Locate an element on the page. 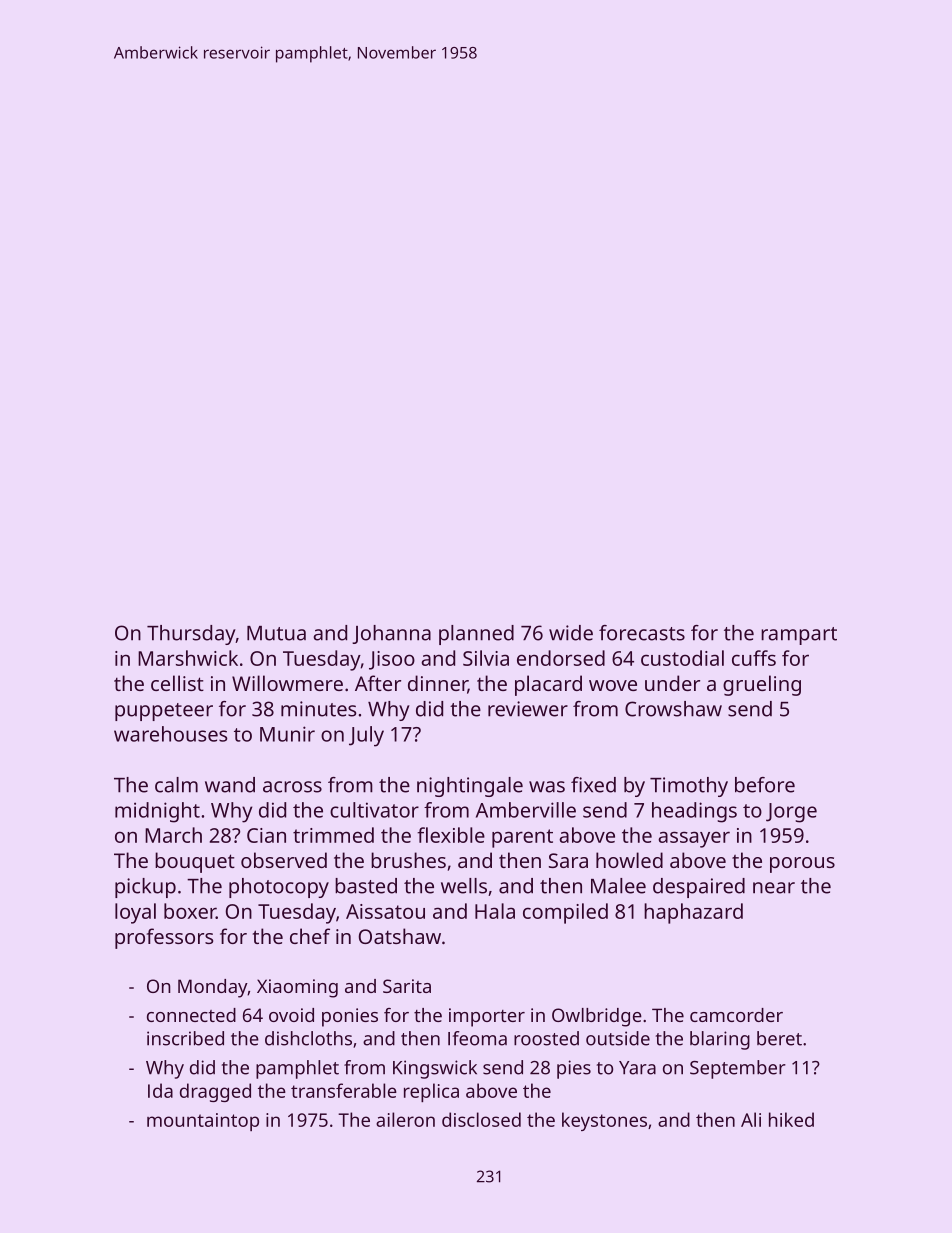 The image size is (952, 1233). Owlbridge is located at coordinates (597, 1017).
